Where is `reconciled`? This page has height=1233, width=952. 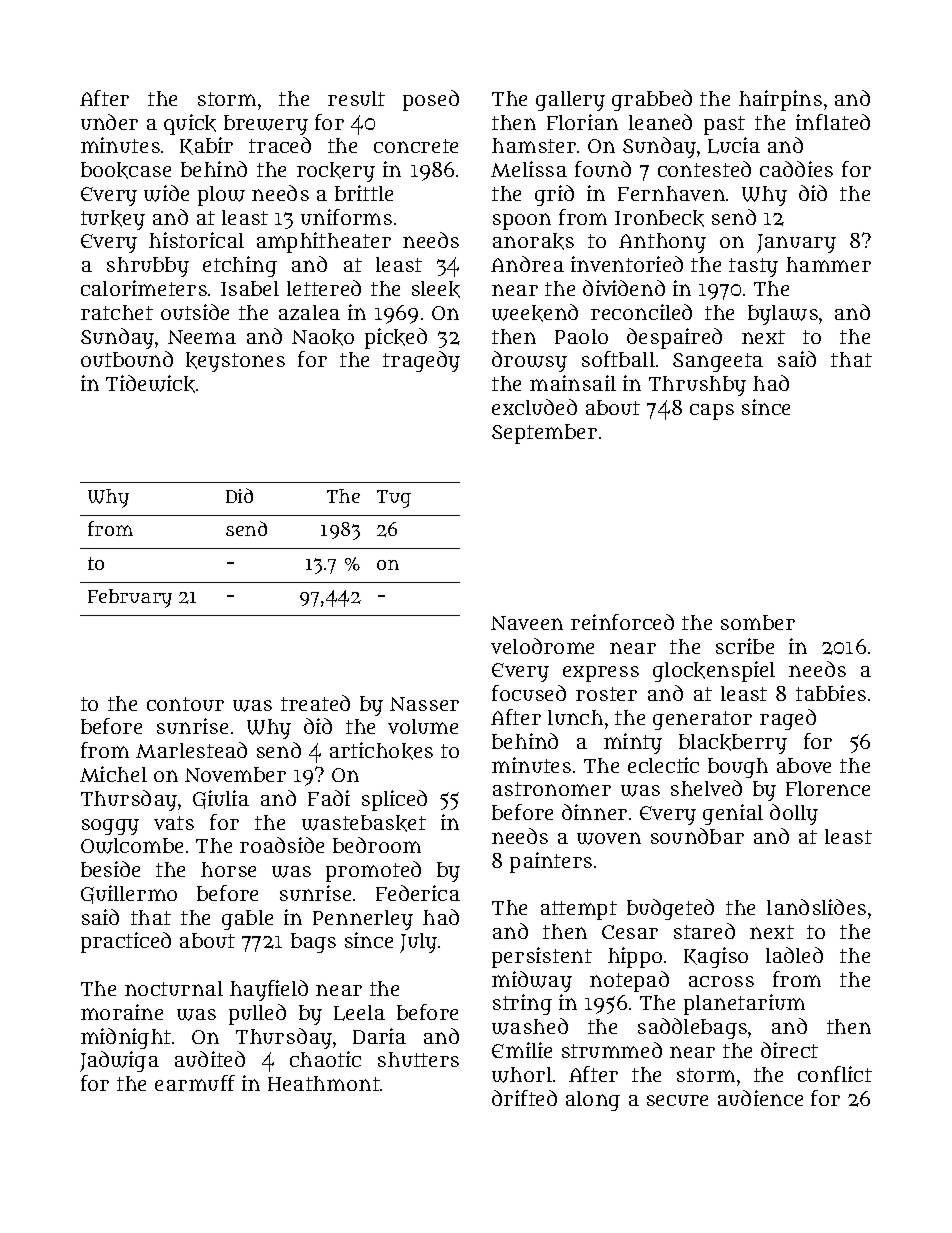
reconciled is located at coordinates (641, 312).
